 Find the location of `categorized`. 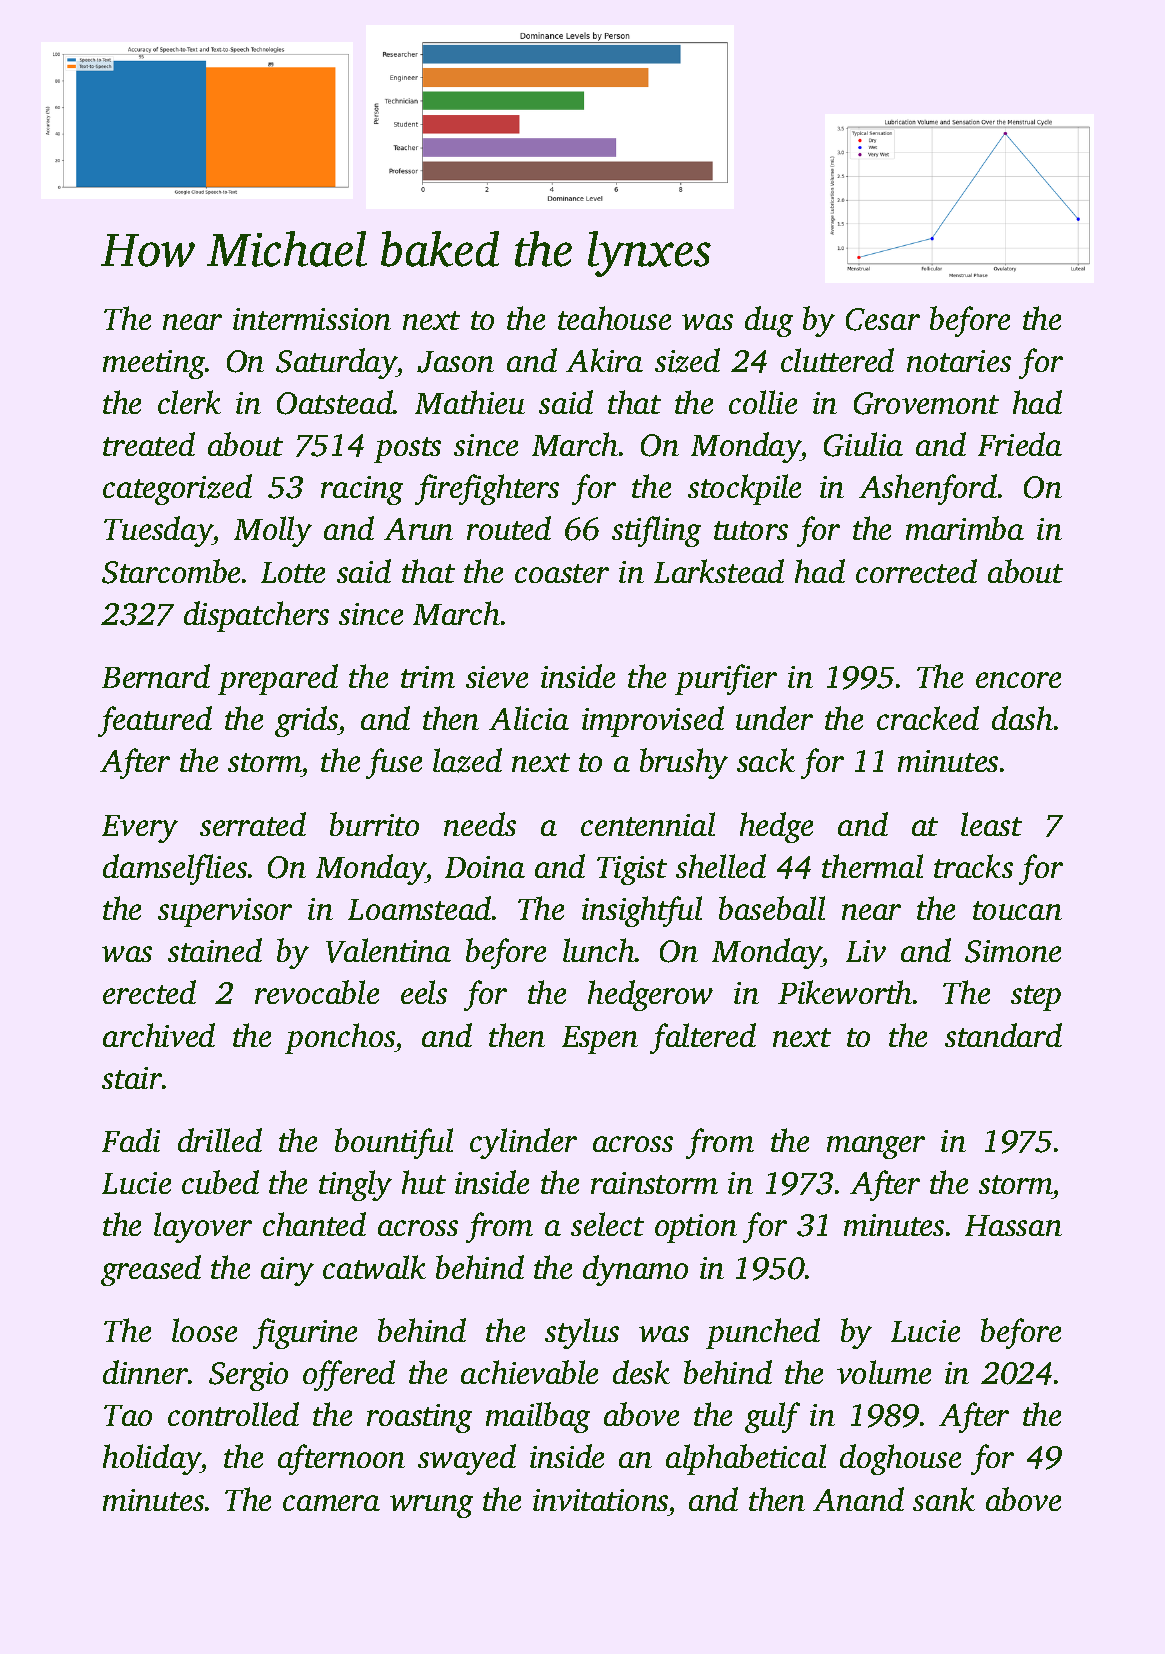

categorized is located at coordinates (177, 489).
